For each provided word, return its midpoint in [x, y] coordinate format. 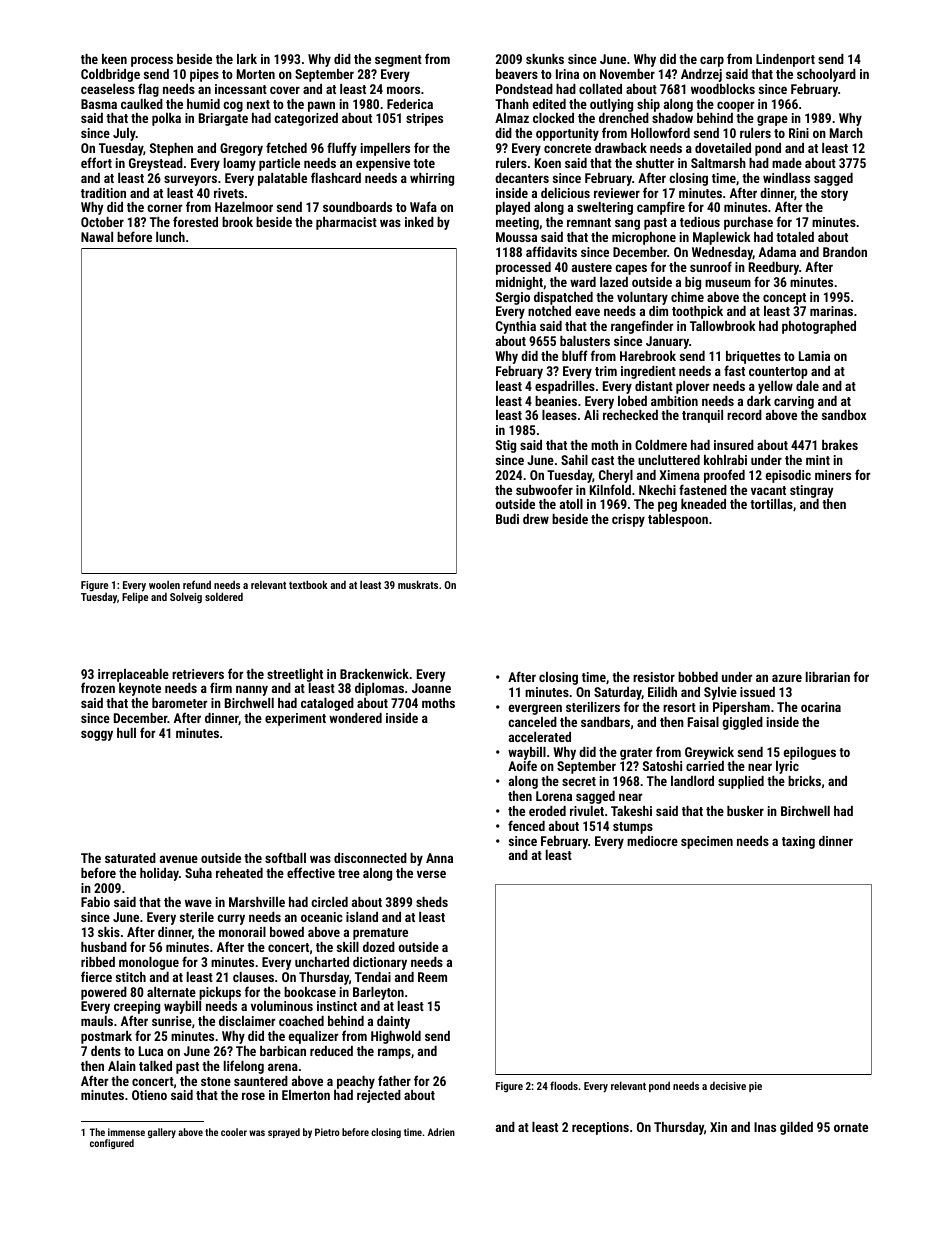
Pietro [327, 1132]
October [102, 222]
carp [712, 61]
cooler [234, 1132]
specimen [707, 842]
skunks [545, 59]
